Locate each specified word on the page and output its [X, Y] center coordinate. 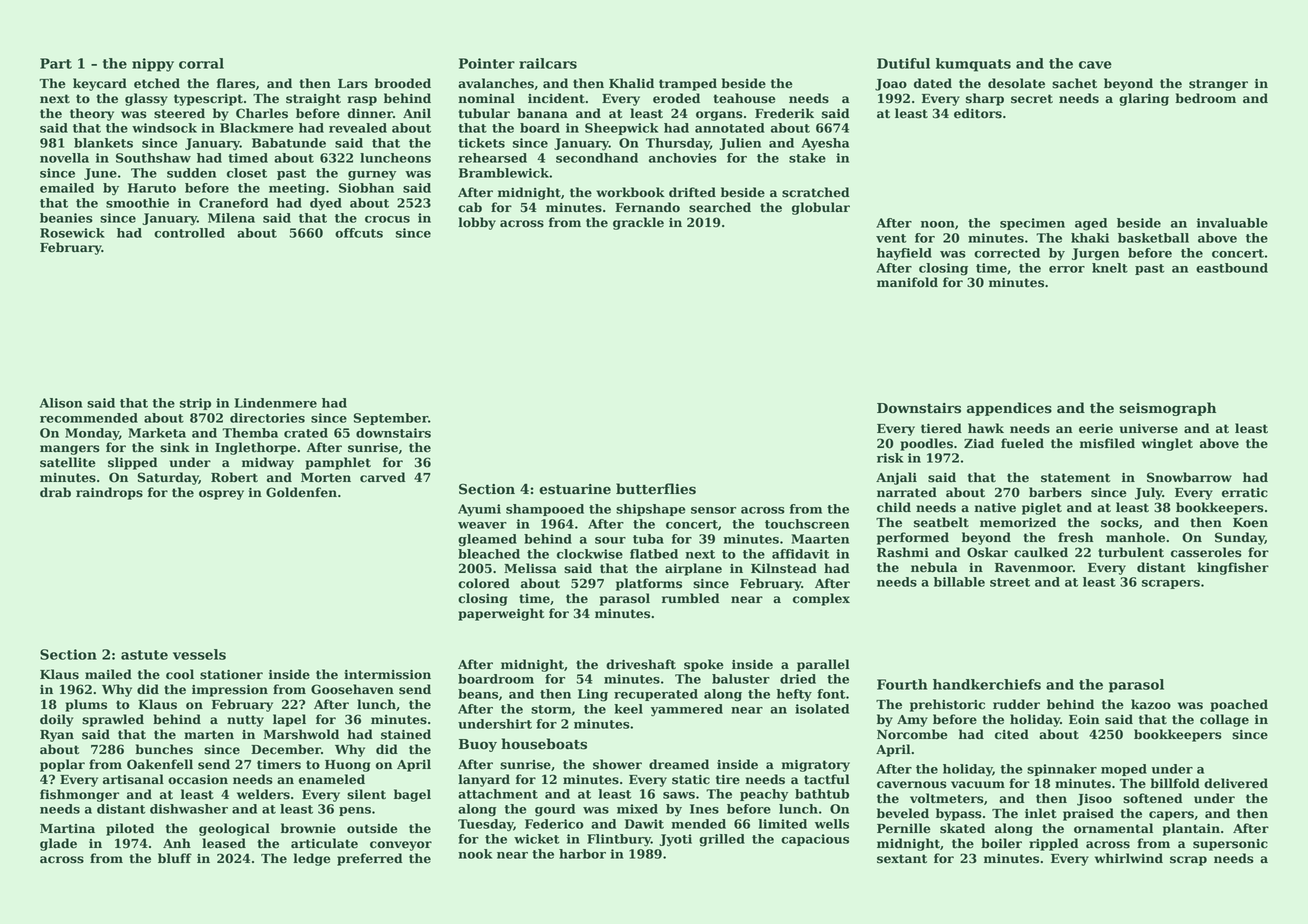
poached [1239, 705]
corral [201, 63]
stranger [1218, 85]
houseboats [544, 744]
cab [470, 207]
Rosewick [72, 233]
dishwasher [189, 809]
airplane [693, 569]
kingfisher [1233, 568]
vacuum [978, 785]
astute [144, 655]
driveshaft [641, 664]
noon [938, 224]
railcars [548, 63]
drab [55, 492]
